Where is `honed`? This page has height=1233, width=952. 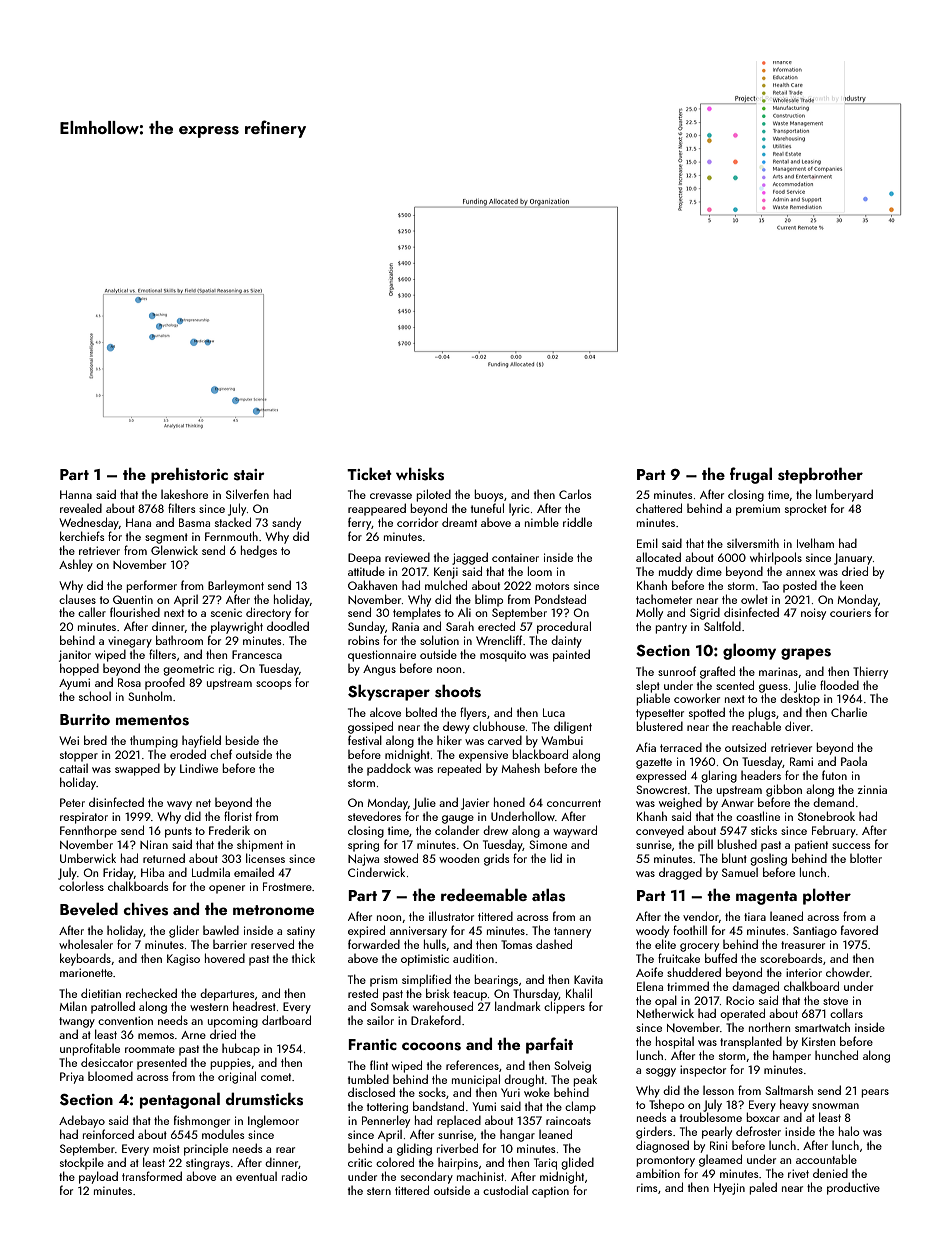
honed is located at coordinates (509, 802).
